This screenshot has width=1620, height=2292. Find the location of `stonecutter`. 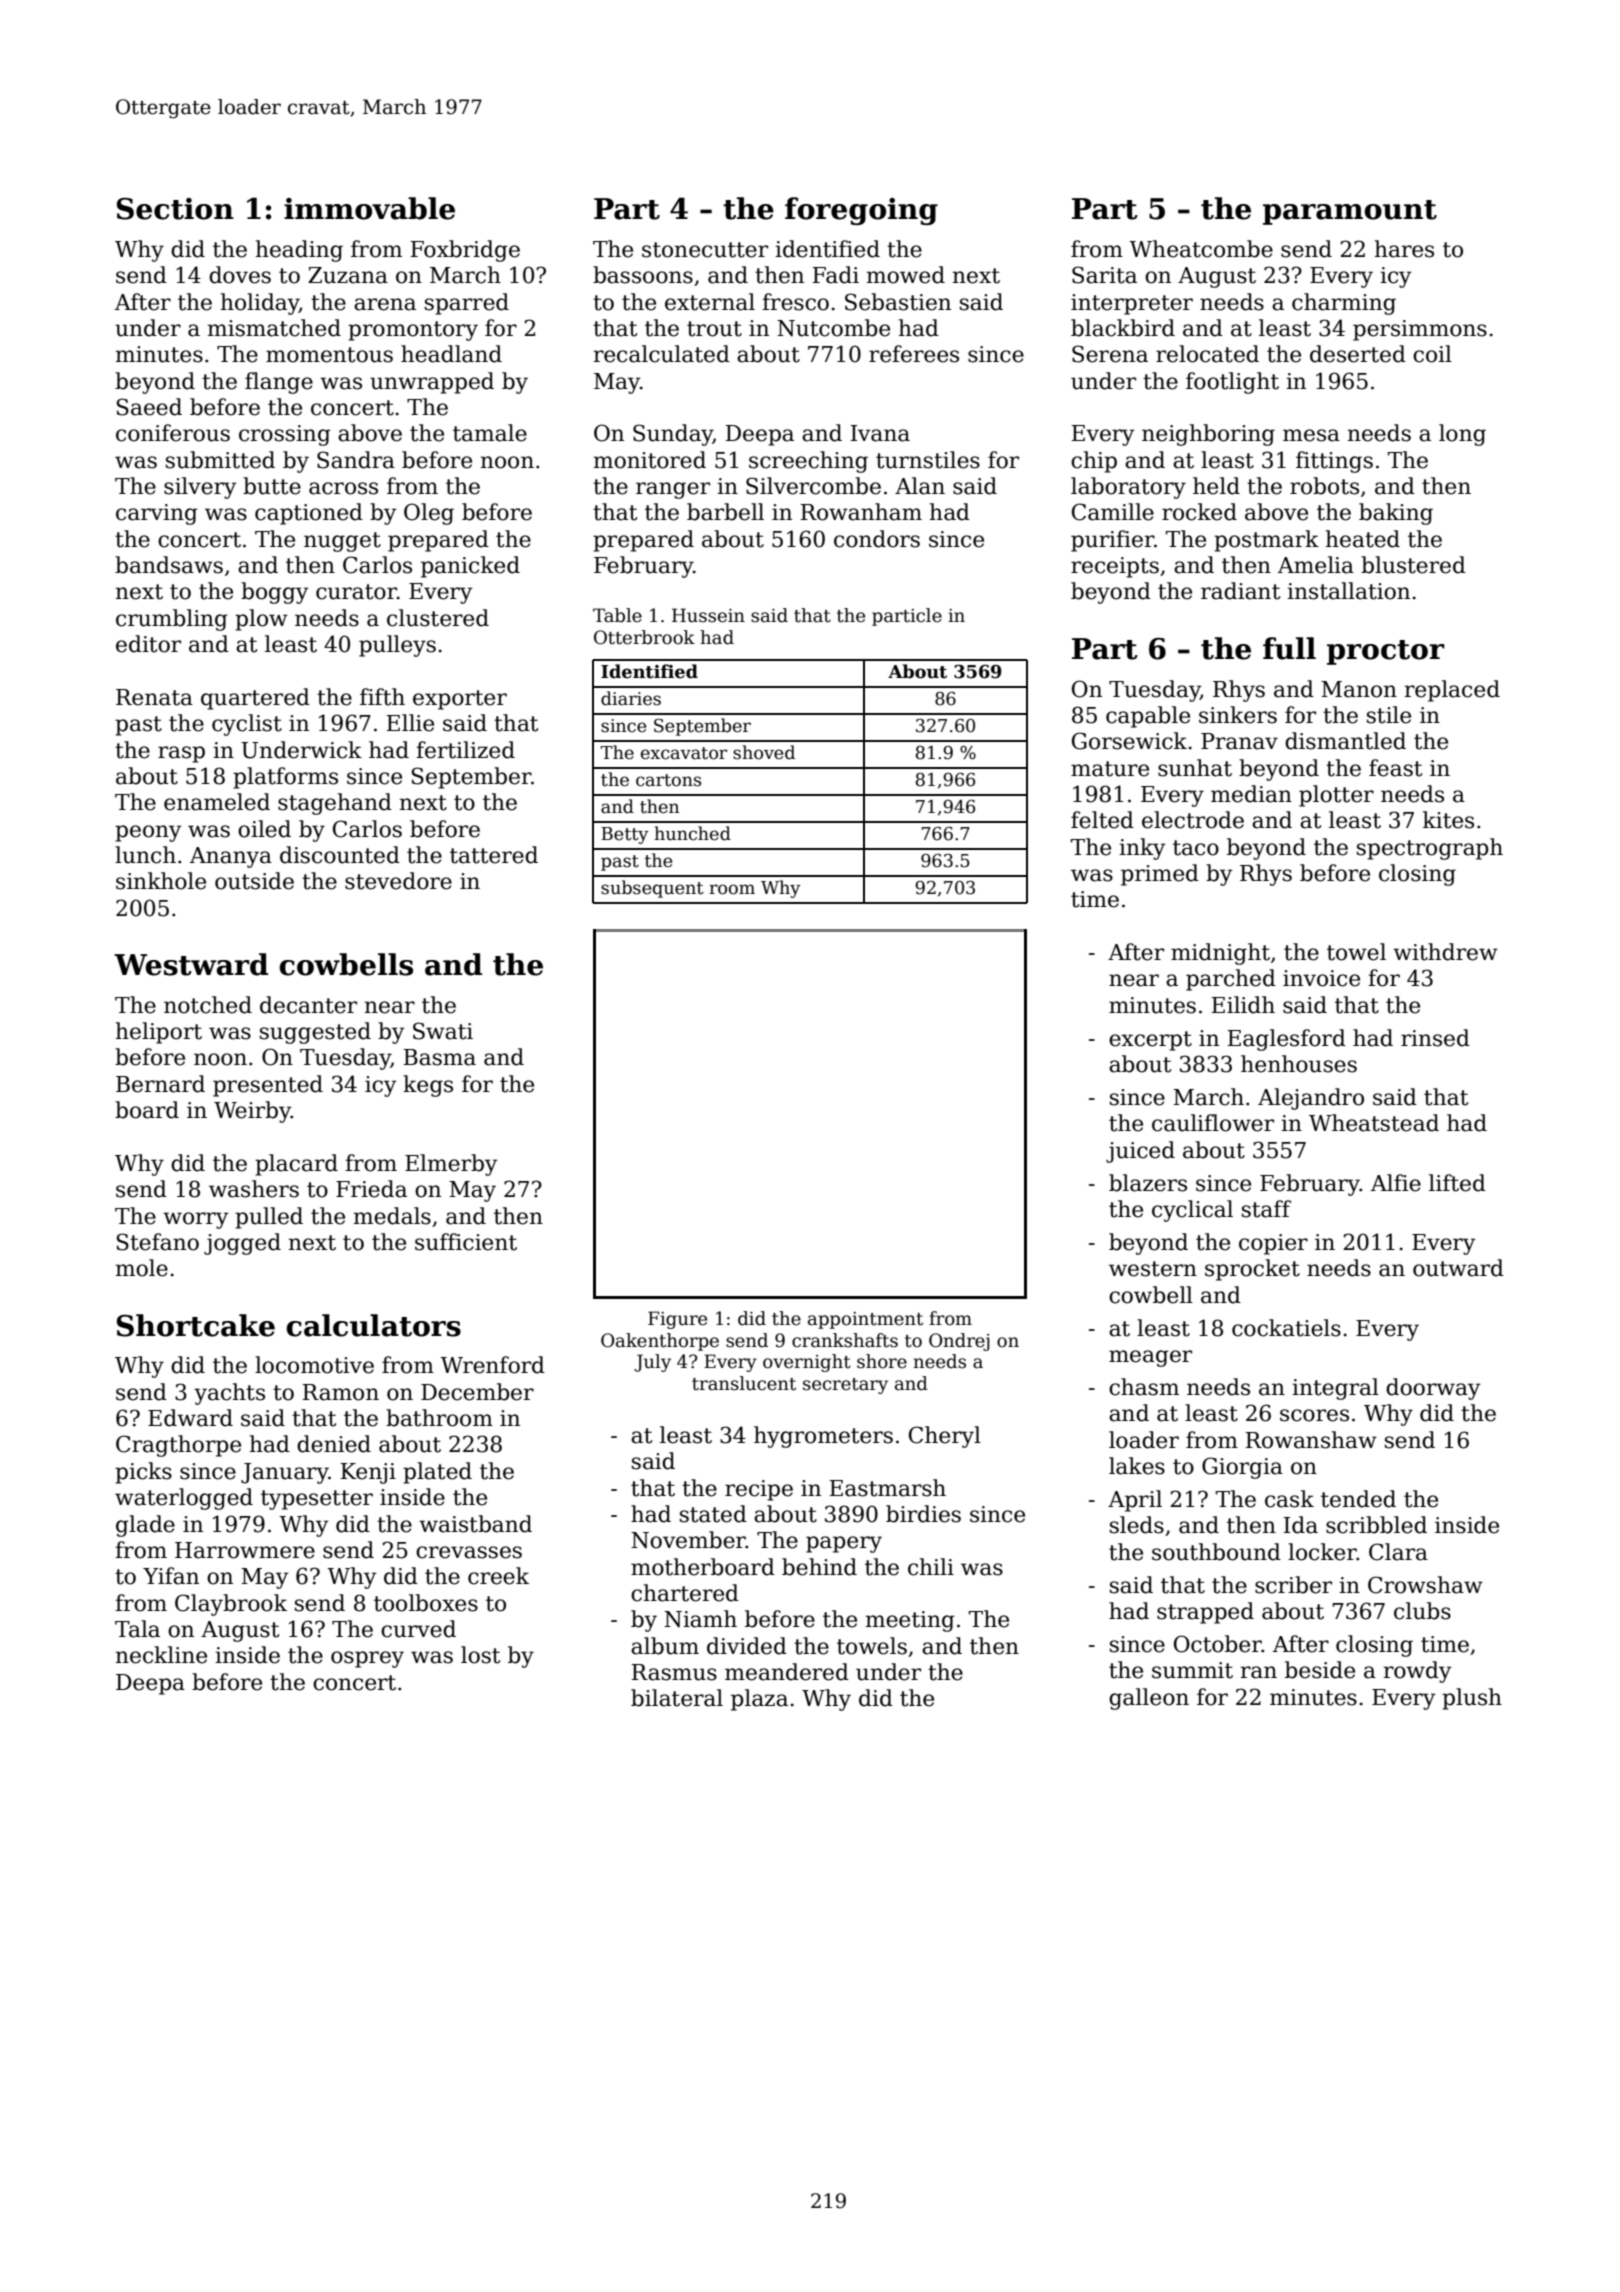

stonecutter is located at coordinates (705, 250).
